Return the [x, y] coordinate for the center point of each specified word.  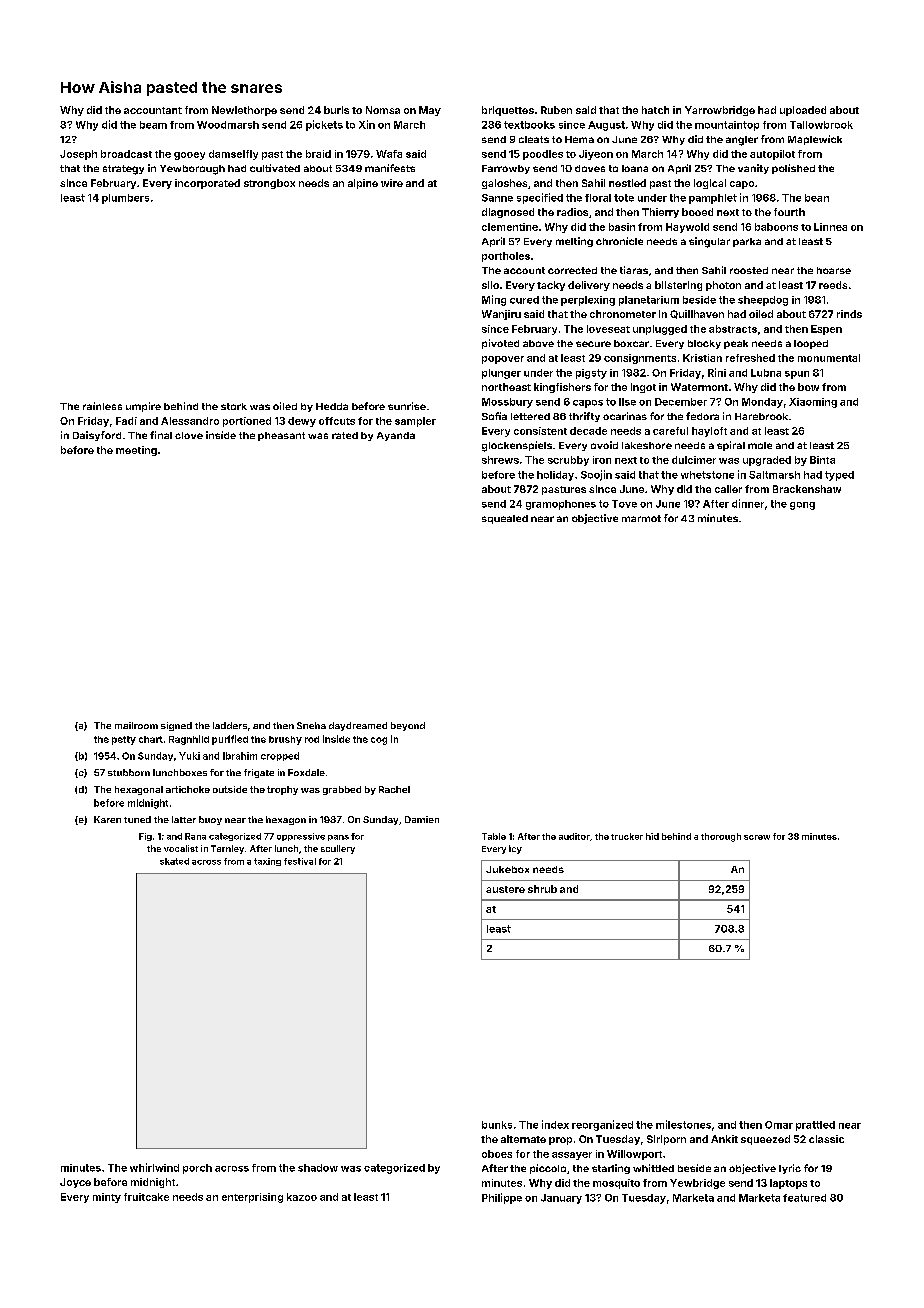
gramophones [561, 505]
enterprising [252, 1198]
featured [804, 1198]
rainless [102, 406]
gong [802, 506]
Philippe [502, 1198]
